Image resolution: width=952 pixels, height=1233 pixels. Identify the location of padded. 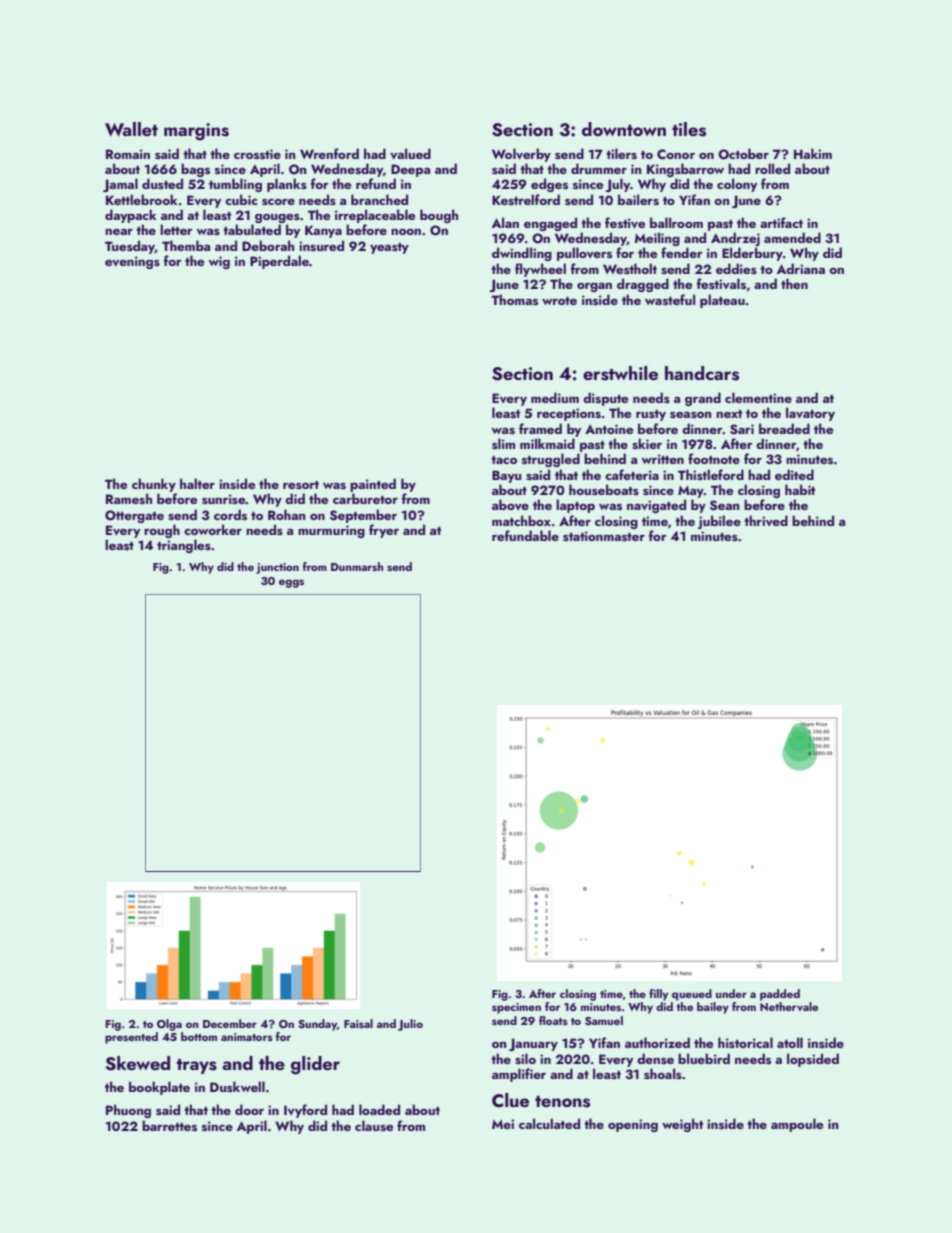
(780, 995).
